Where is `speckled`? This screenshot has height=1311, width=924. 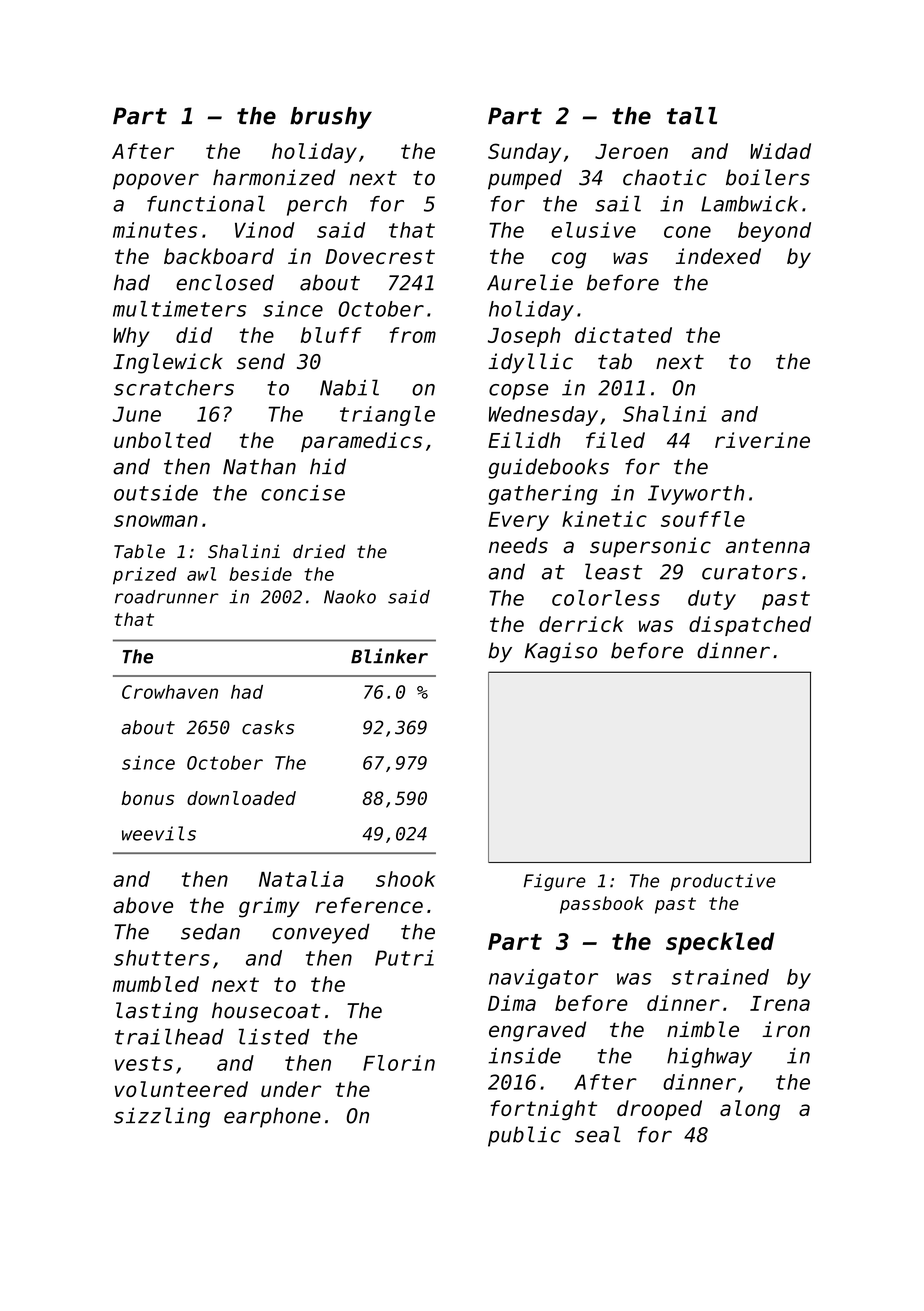
speckled is located at coordinates (720, 943).
